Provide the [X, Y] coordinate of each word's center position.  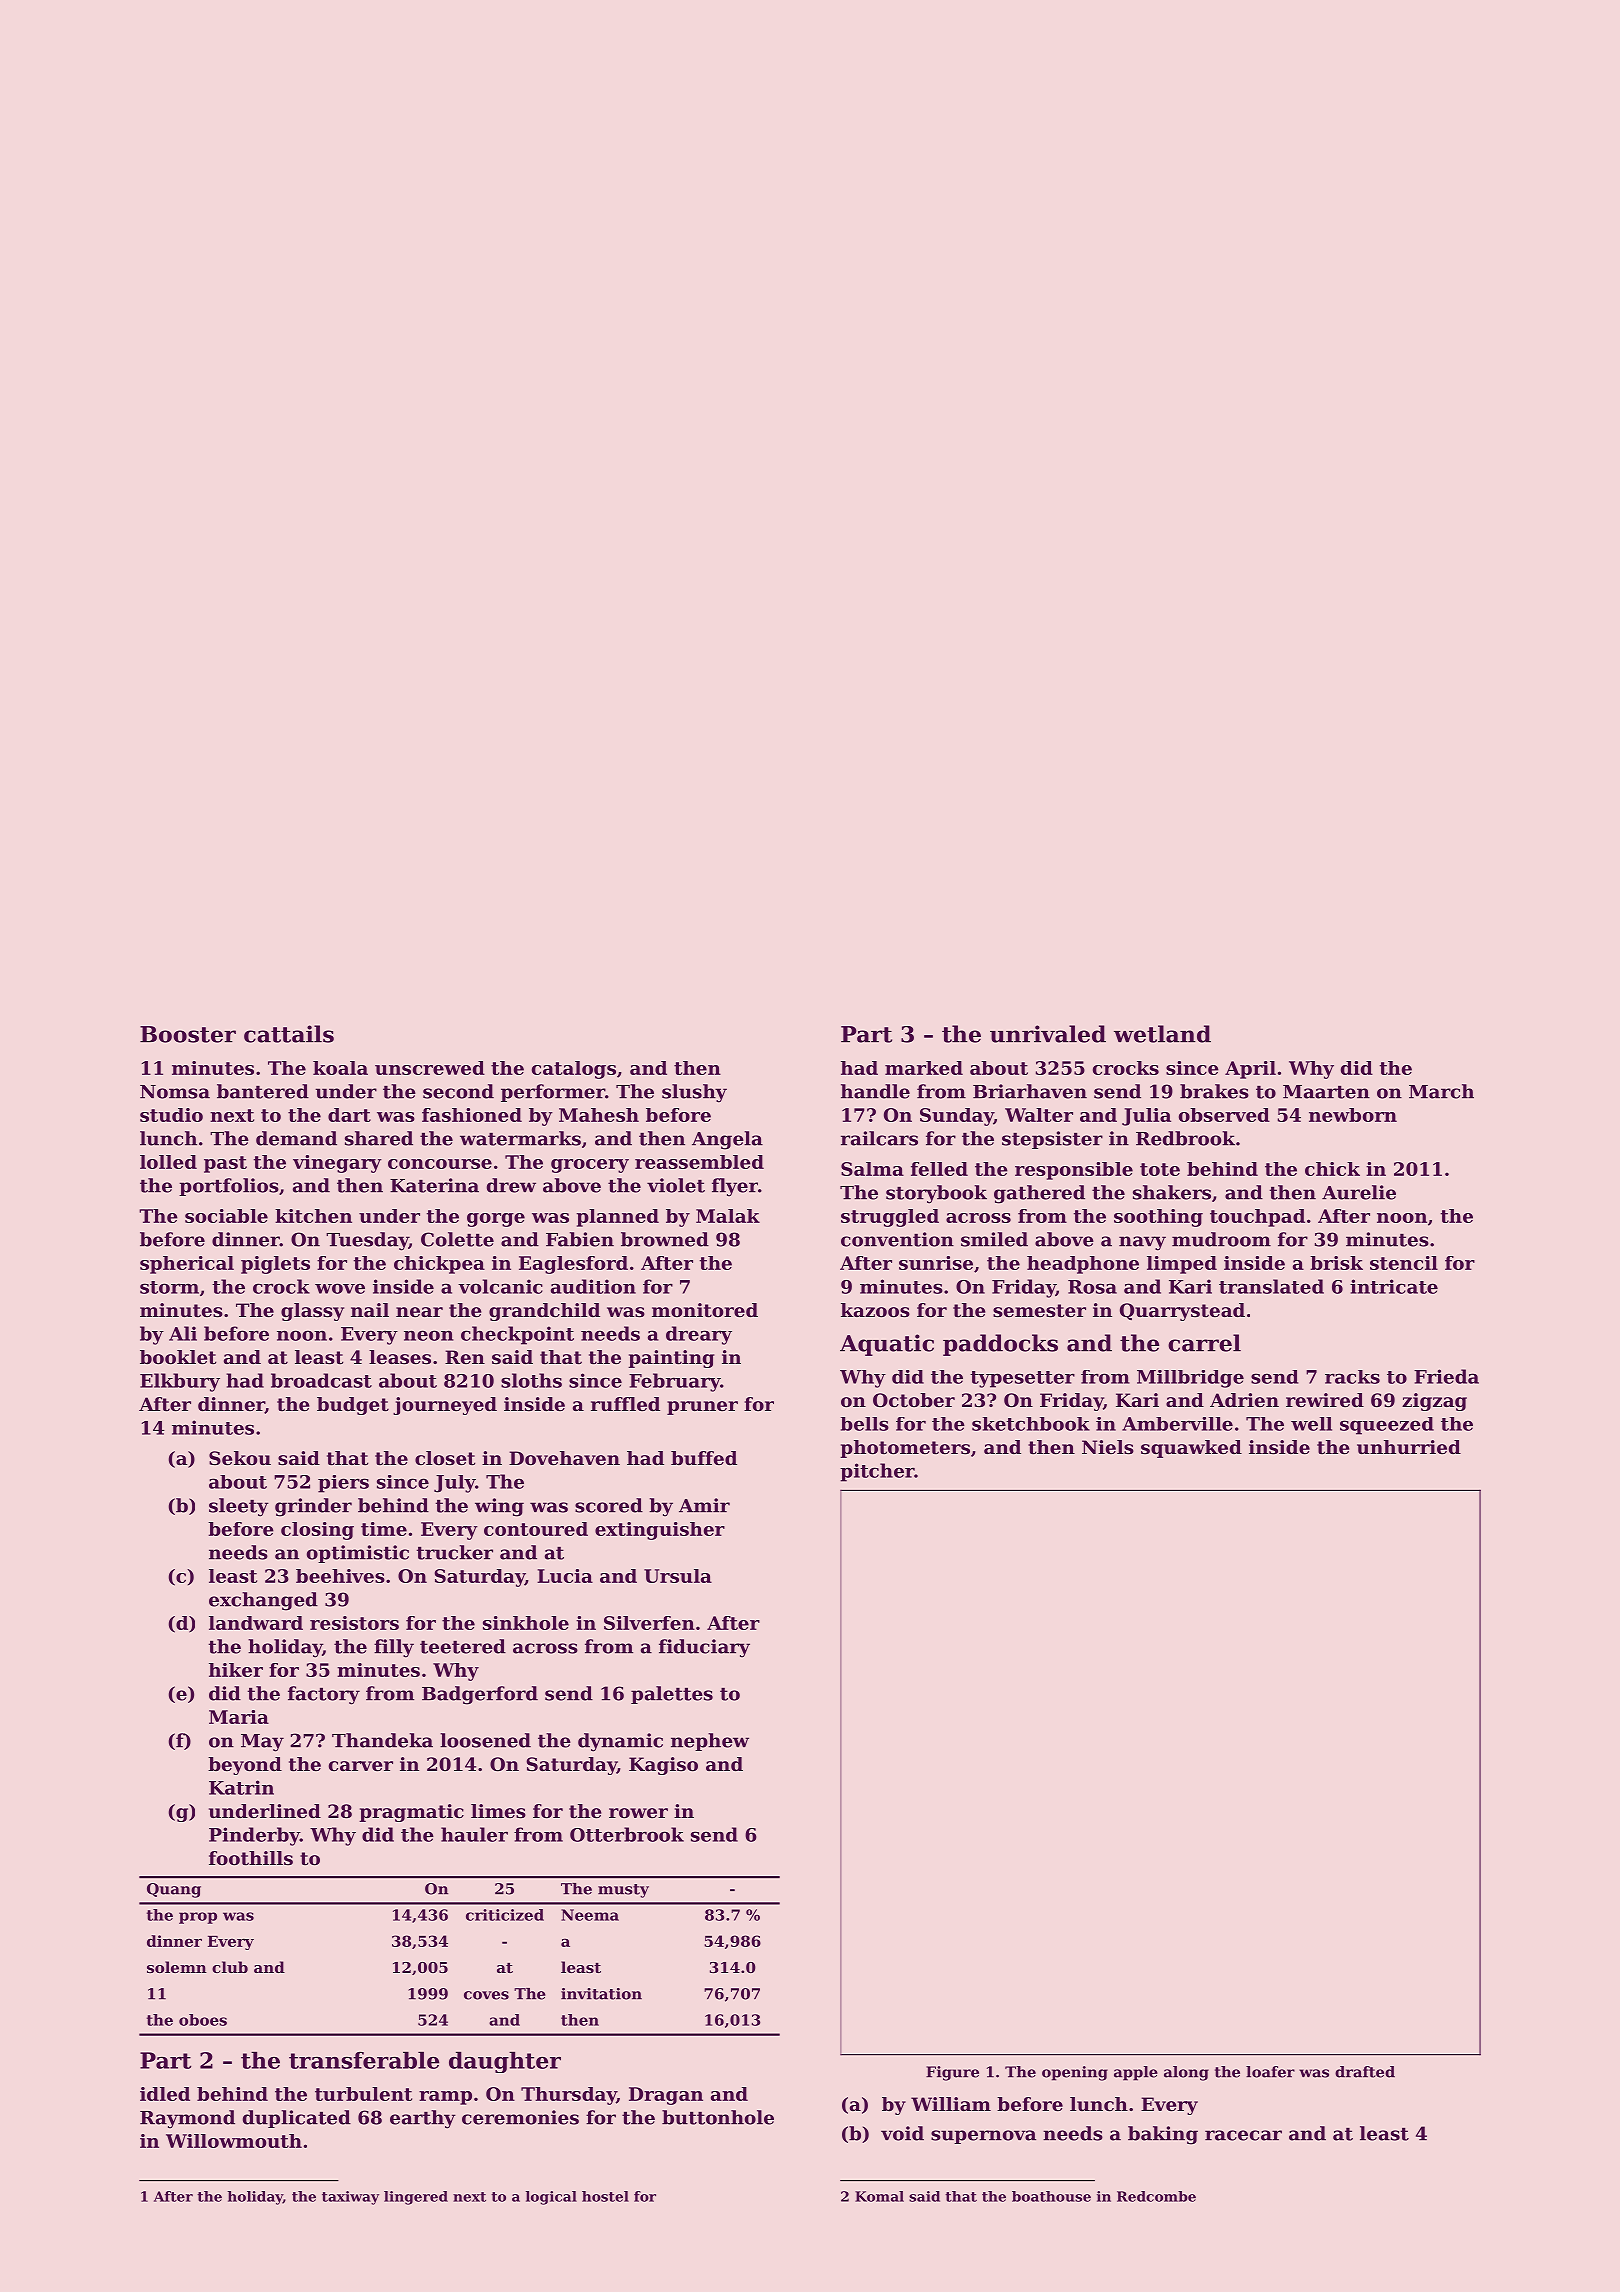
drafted [1365, 2072]
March [1441, 1091]
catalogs [574, 1070]
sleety [239, 1507]
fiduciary [704, 1648]
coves [486, 1995]
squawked [1191, 1449]
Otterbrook [627, 1834]
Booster [188, 1034]
